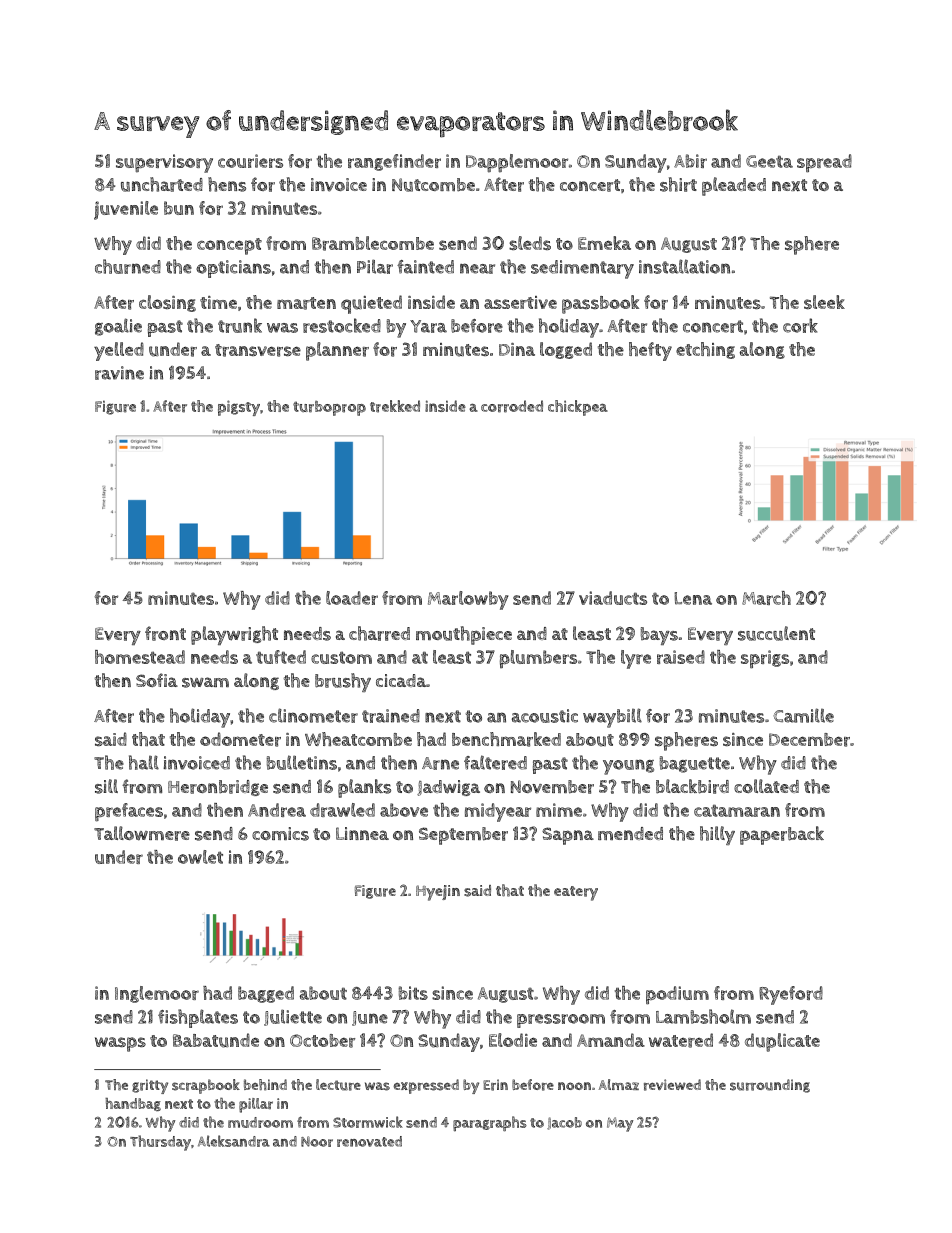 This page has height=1233, width=952. What do you see at coordinates (391, 716) in the page?
I see `trained` at bounding box center [391, 716].
